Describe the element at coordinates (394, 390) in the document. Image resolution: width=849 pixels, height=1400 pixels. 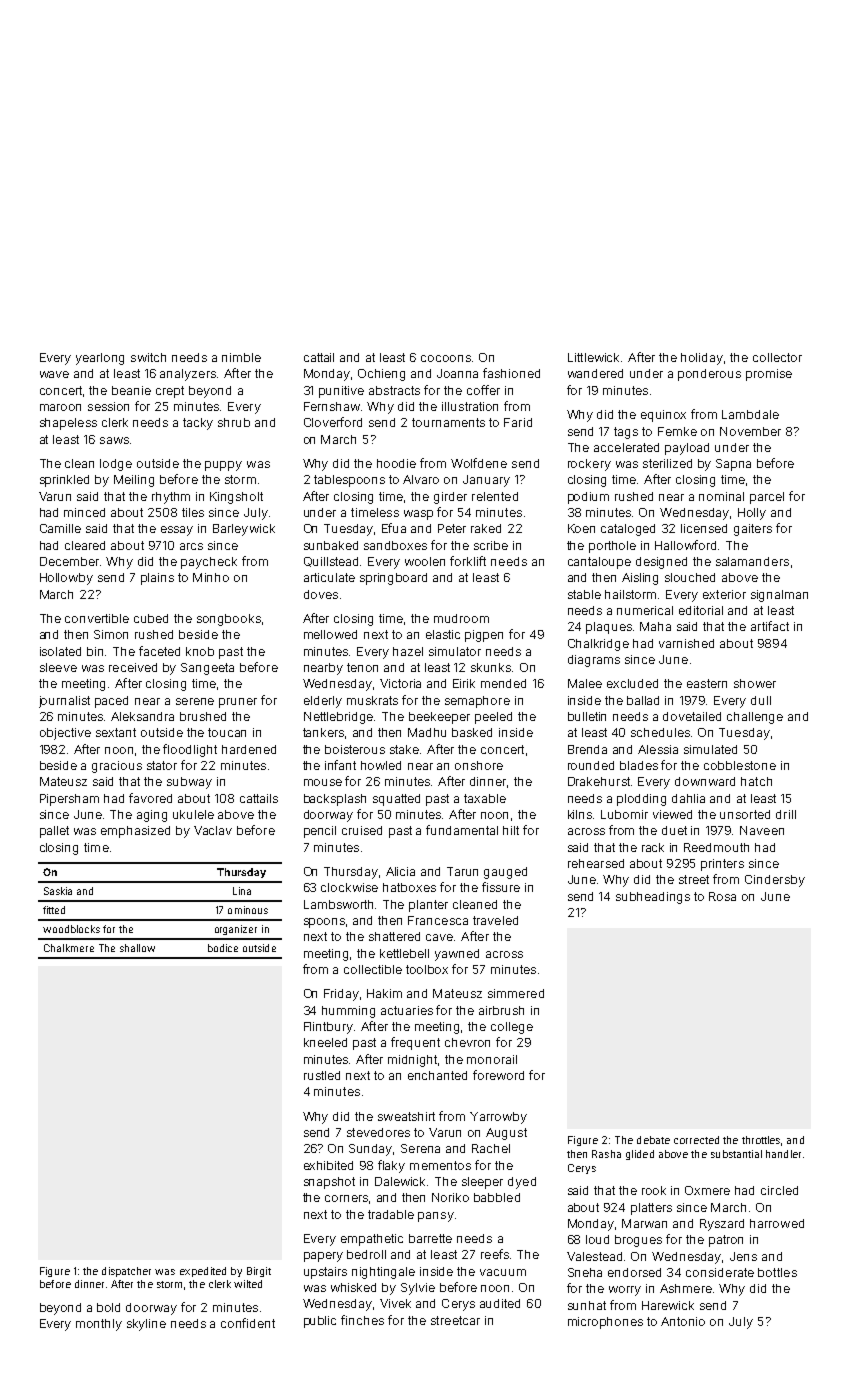
I see `abstracts` at that location.
